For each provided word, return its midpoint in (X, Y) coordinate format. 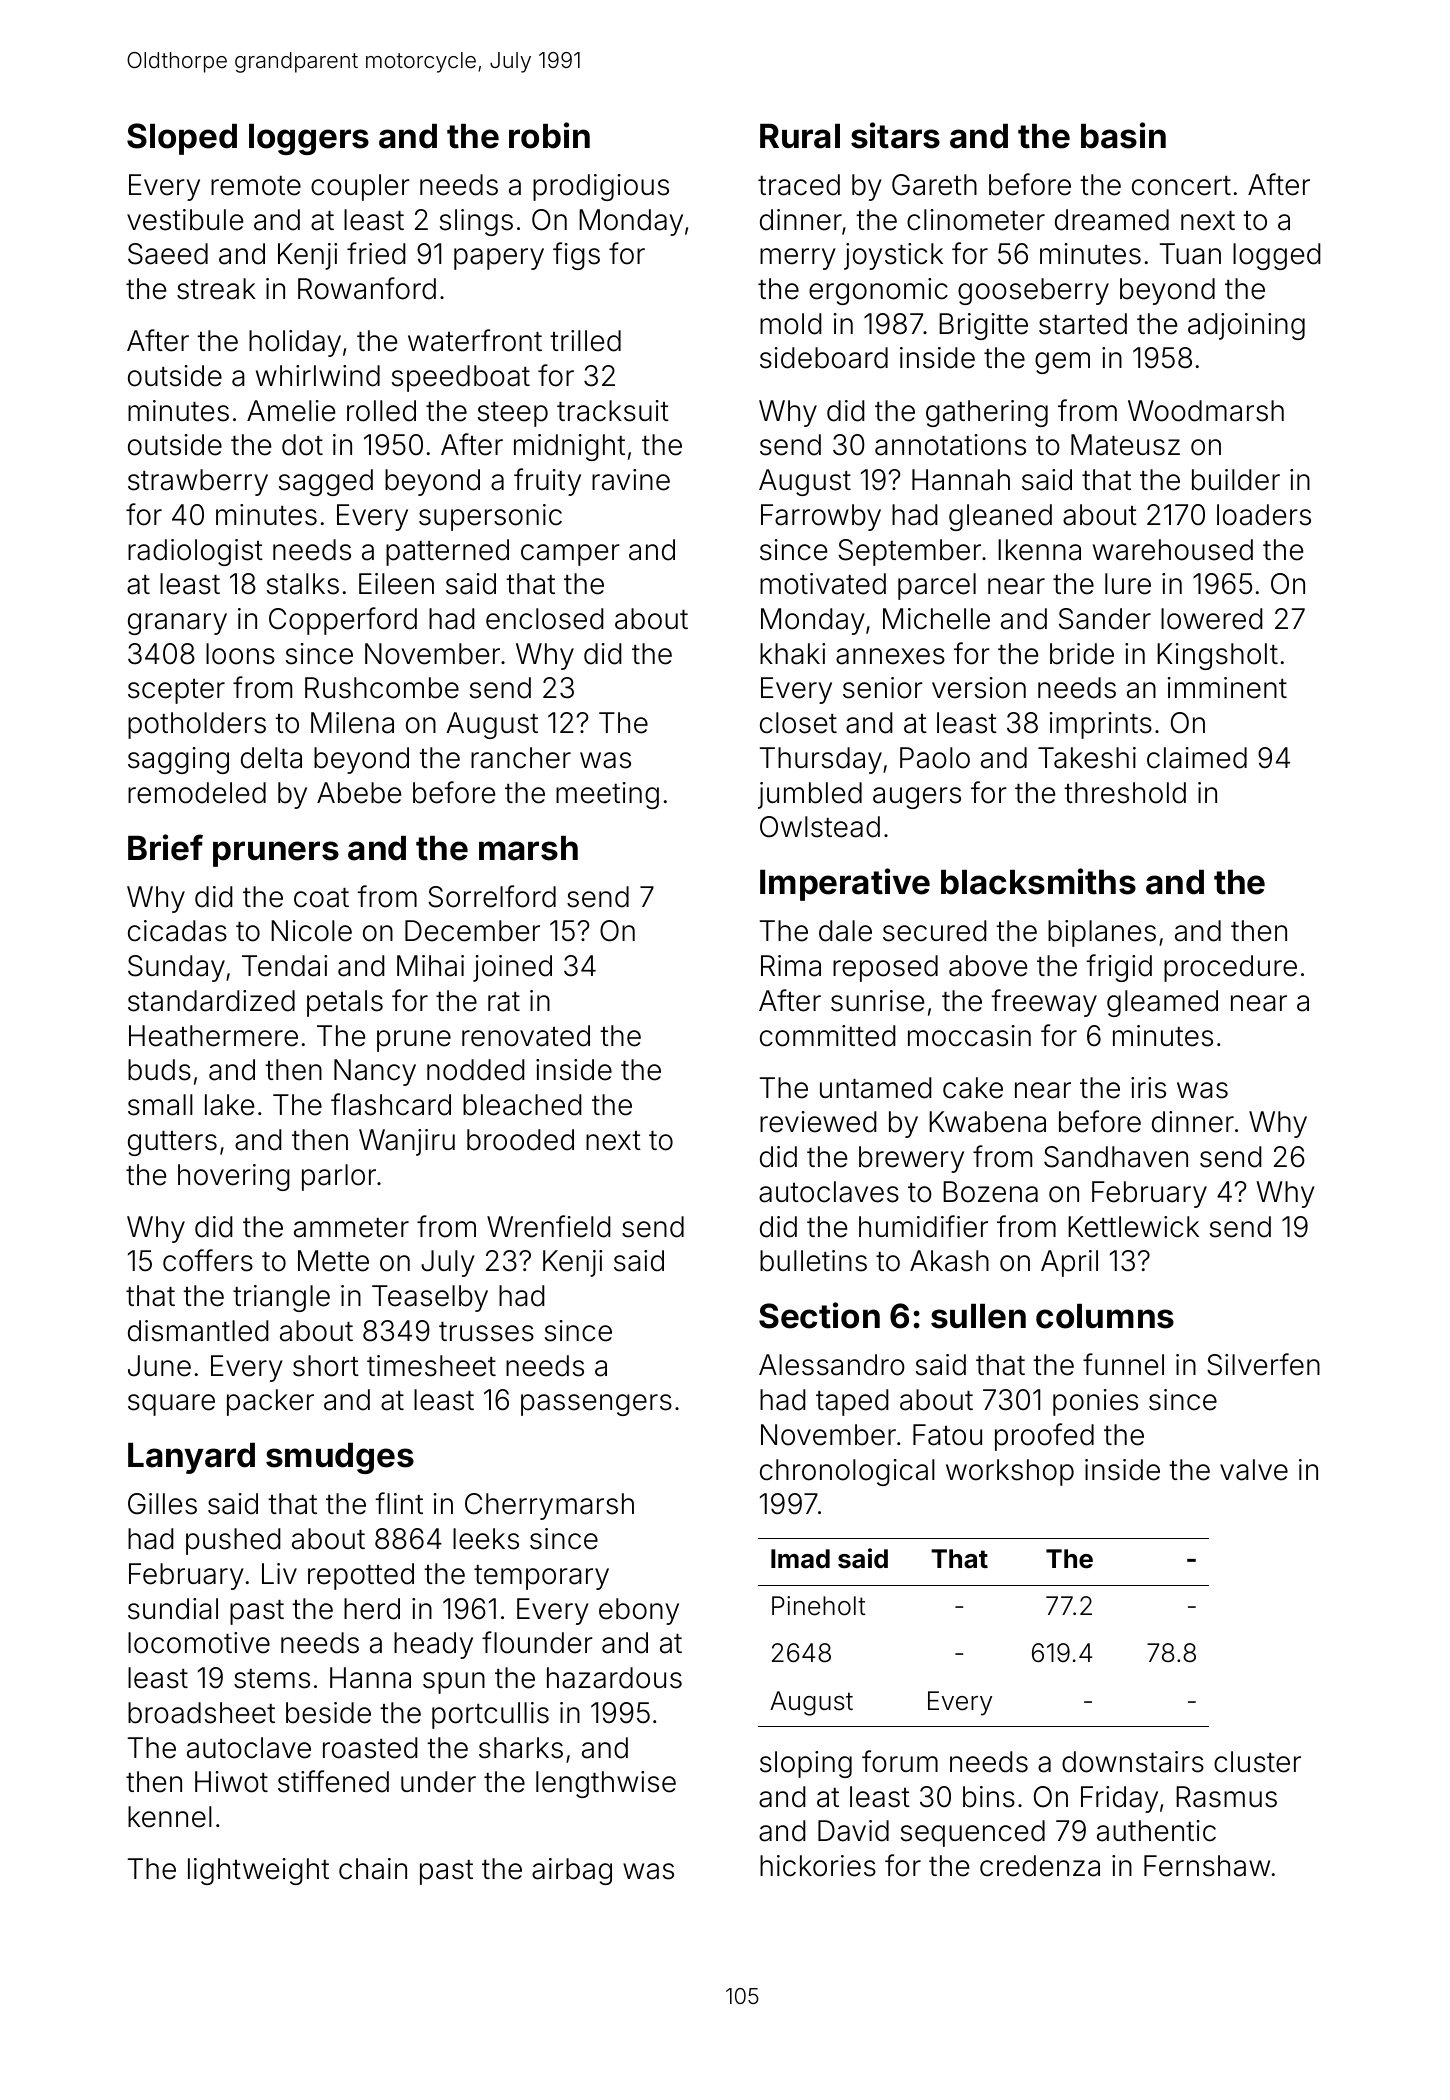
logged (1277, 256)
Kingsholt (1217, 656)
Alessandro (832, 1365)
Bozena (990, 1192)
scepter (176, 691)
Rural (800, 136)
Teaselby (430, 1298)
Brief (165, 847)
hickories (818, 1866)
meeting (607, 795)
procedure (1230, 968)
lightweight (258, 1871)
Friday (1119, 1799)
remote (256, 186)
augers (917, 798)
